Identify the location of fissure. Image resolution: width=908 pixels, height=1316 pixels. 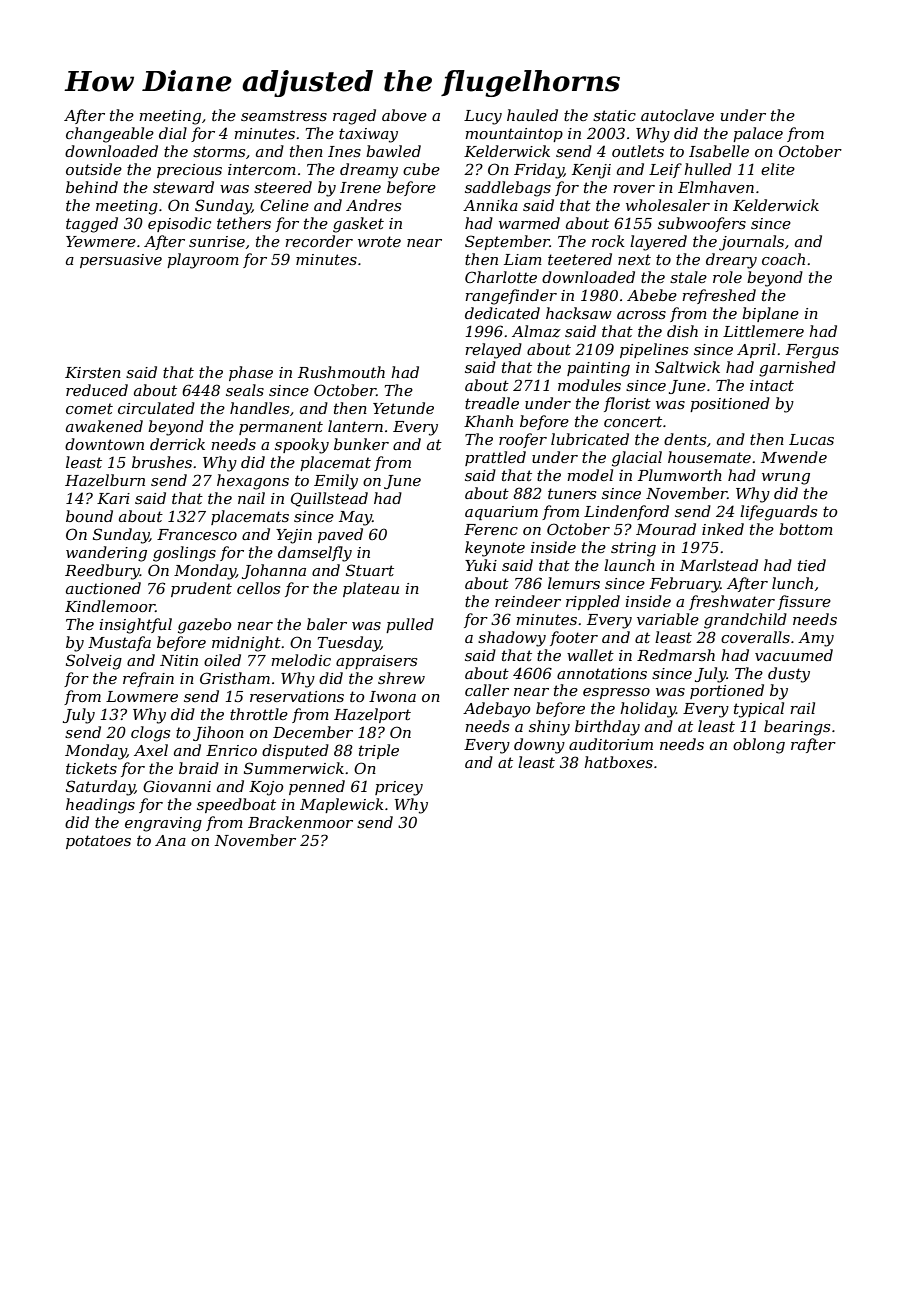
(804, 602).
